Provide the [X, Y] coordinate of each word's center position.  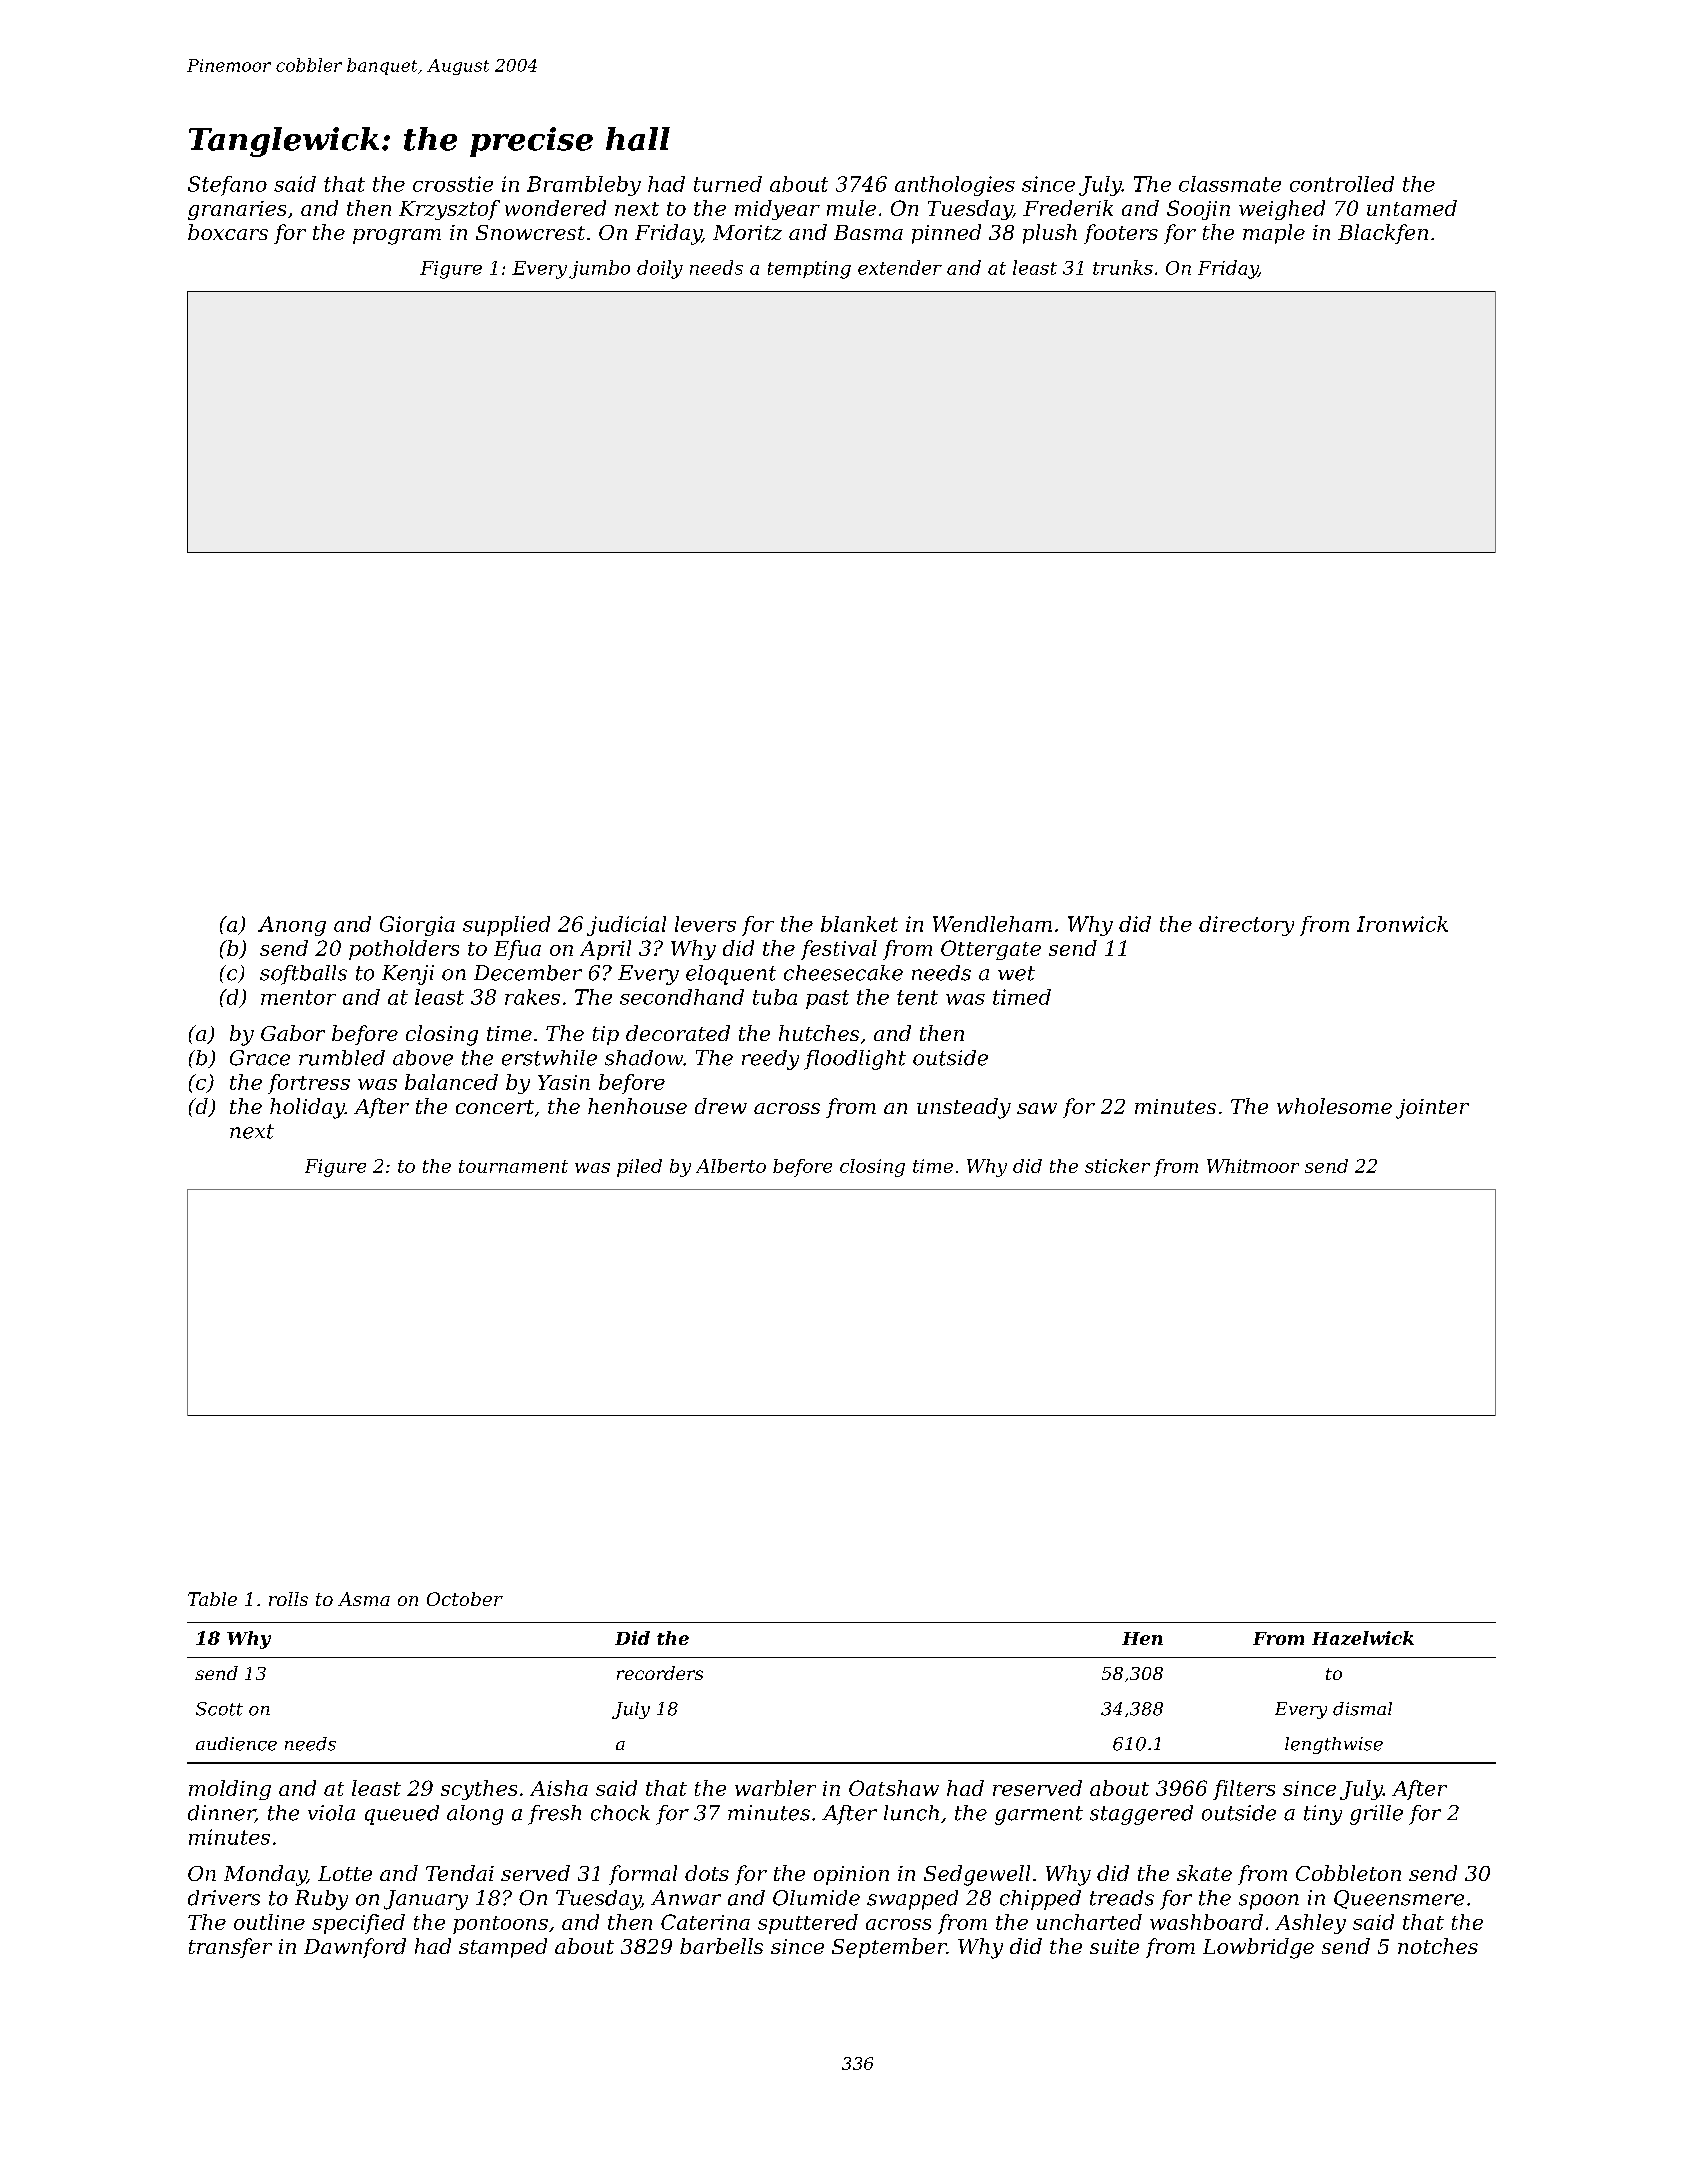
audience [236, 1744]
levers [705, 924]
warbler [775, 1788]
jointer [1432, 1109]
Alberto [731, 1166]
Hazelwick [1363, 1638]
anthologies [955, 186]
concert [495, 1107]
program [397, 237]
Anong [292, 926]
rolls [288, 1599]
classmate [1230, 184]
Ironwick [1402, 924]
